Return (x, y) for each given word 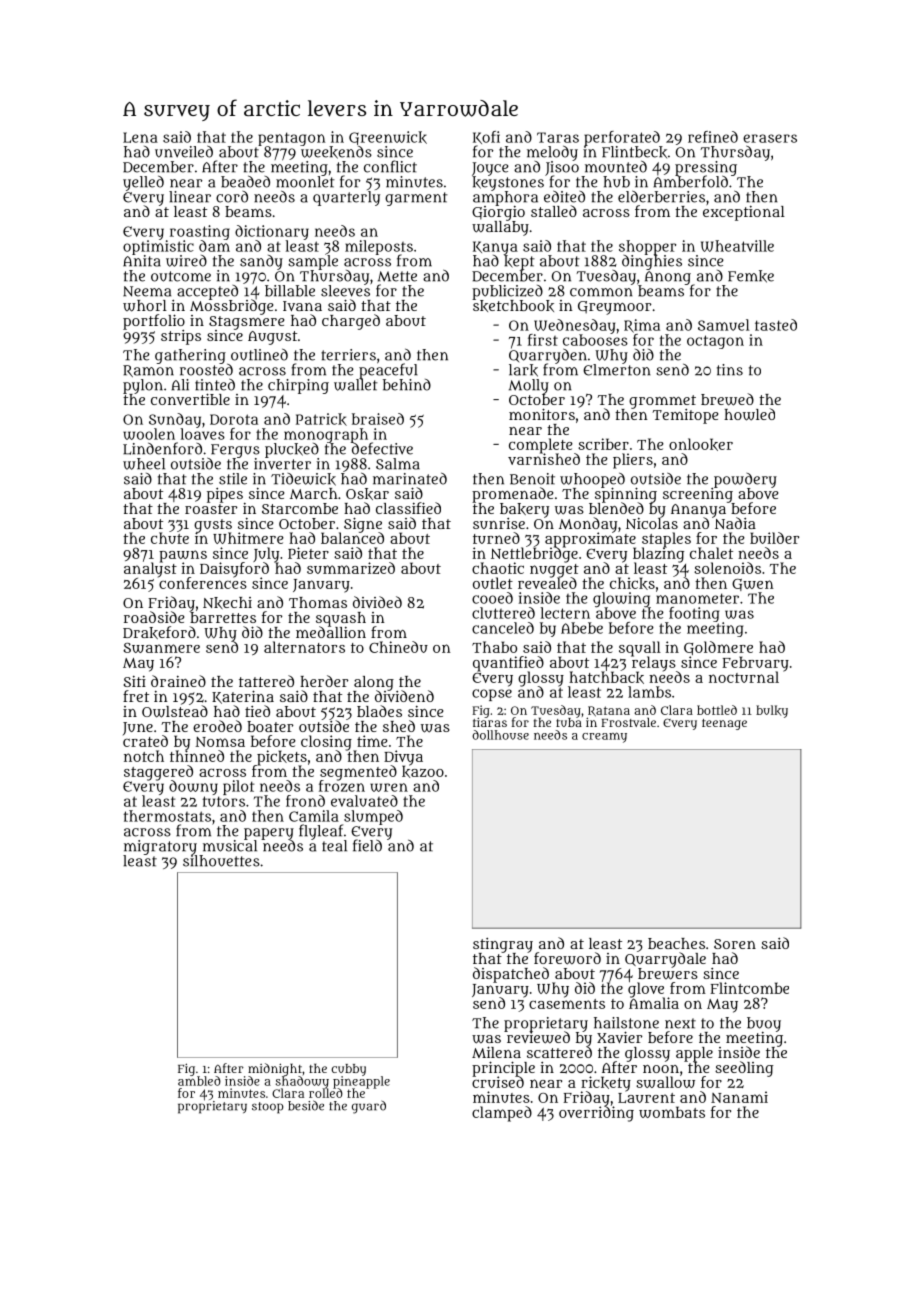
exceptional (744, 213)
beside (306, 1105)
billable (290, 291)
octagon (715, 342)
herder (324, 681)
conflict (390, 166)
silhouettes (221, 861)
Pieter (308, 553)
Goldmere (718, 648)
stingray (503, 945)
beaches (676, 943)
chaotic (498, 568)
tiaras (490, 722)
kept (519, 262)
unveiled (184, 151)
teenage (724, 724)
